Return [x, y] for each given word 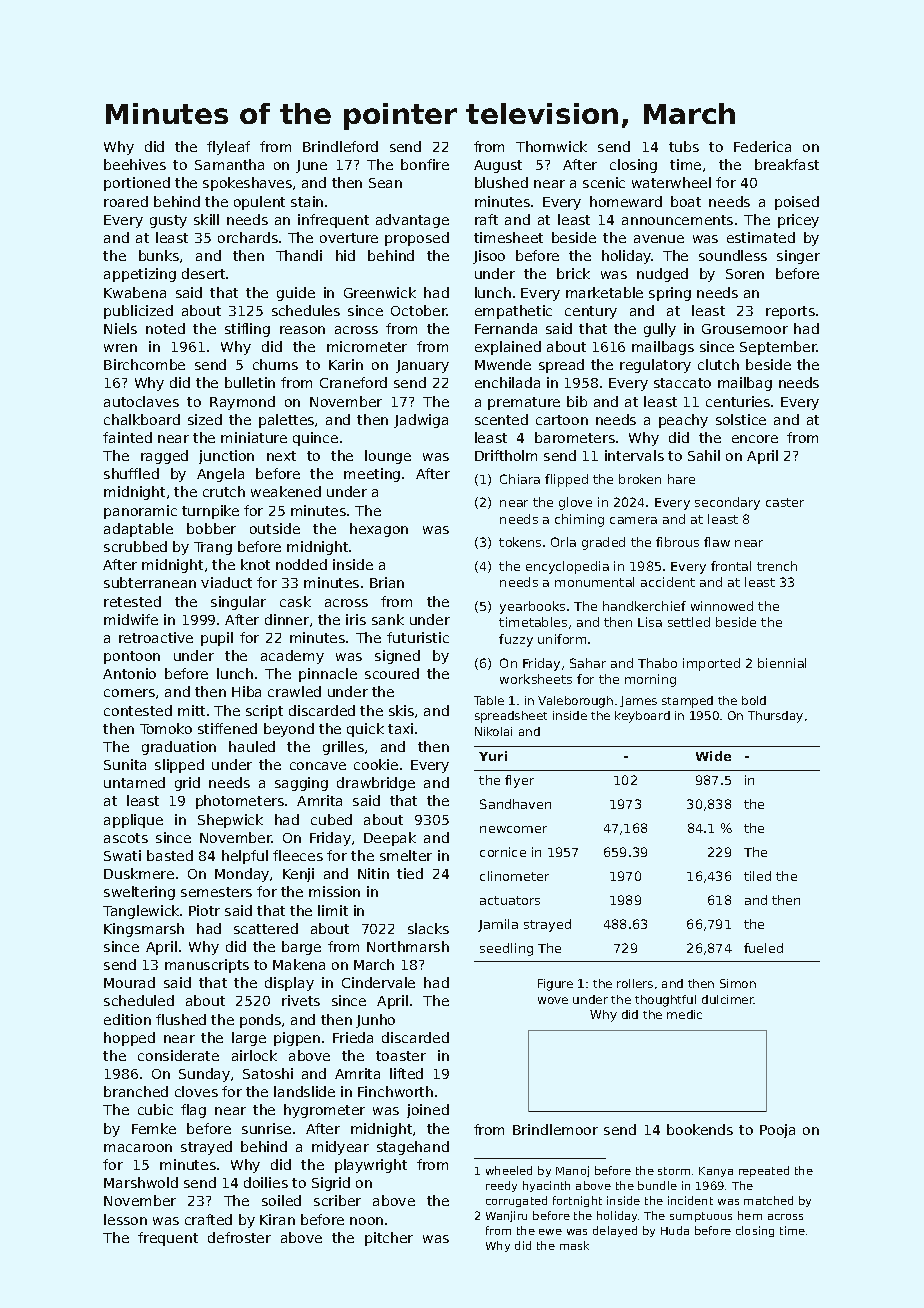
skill [206, 219]
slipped [179, 766]
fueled [763, 948]
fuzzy [516, 640]
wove [553, 1000]
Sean [385, 183]
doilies [266, 1182]
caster [785, 502]
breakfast [787, 164]
